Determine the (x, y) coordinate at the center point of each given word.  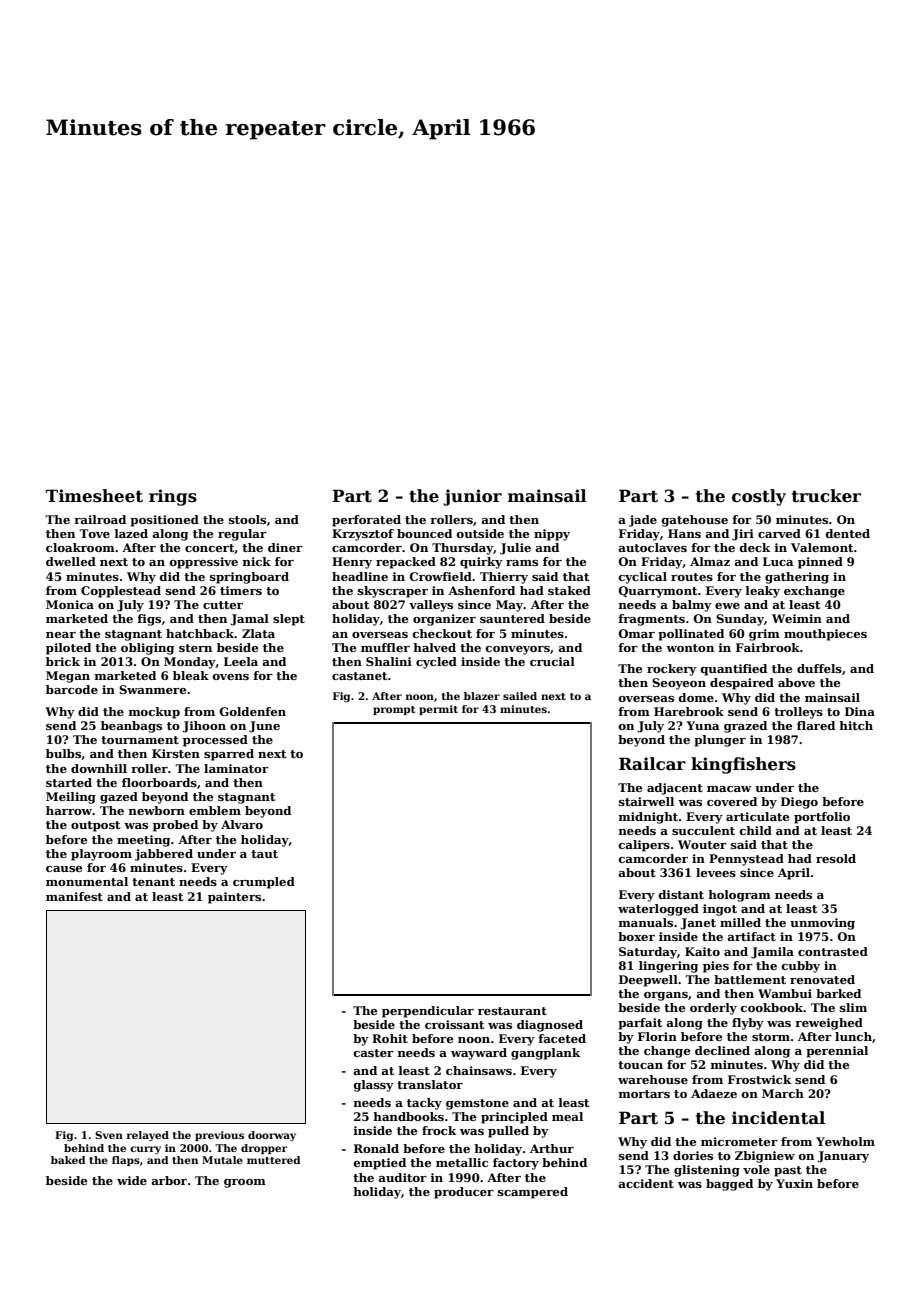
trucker (826, 496)
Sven (109, 1135)
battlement (750, 979)
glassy (374, 1086)
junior (472, 497)
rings (173, 497)
